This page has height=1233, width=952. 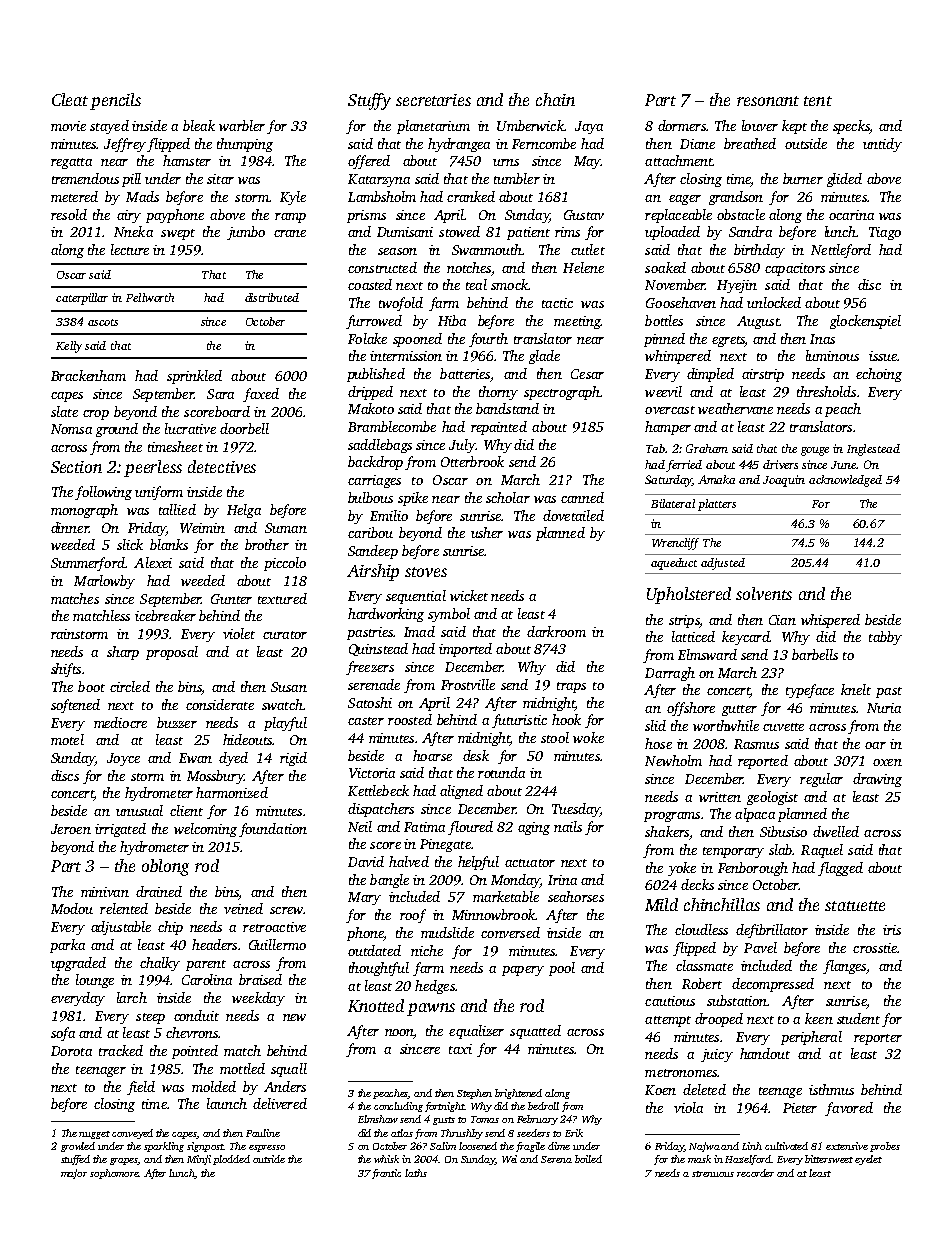 I want to click on Satoshi, so click(x=370, y=702).
